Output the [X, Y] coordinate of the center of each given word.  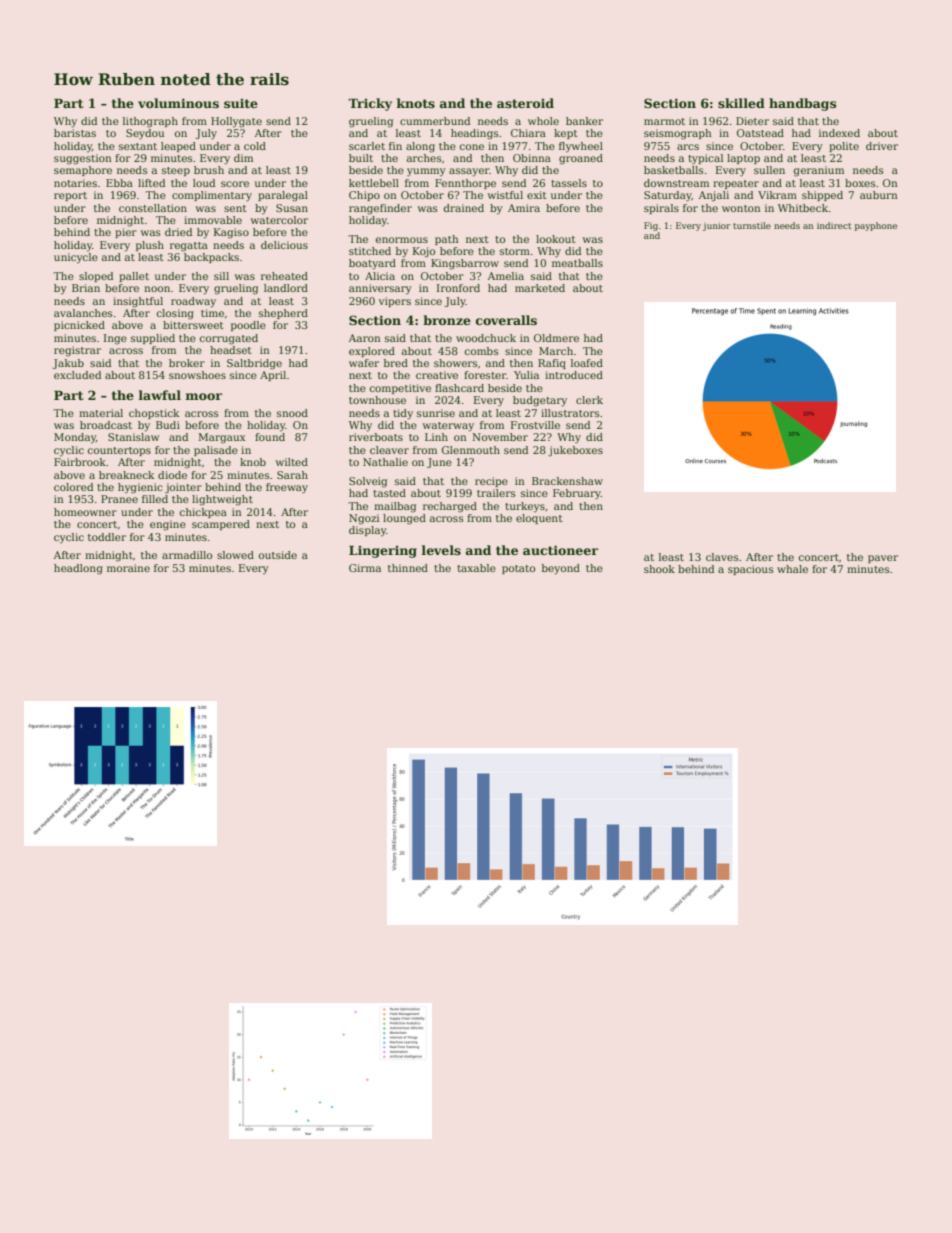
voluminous [178, 103]
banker [584, 121]
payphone [876, 226]
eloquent [539, 519]
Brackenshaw [567, 481]
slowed [235, 555]
